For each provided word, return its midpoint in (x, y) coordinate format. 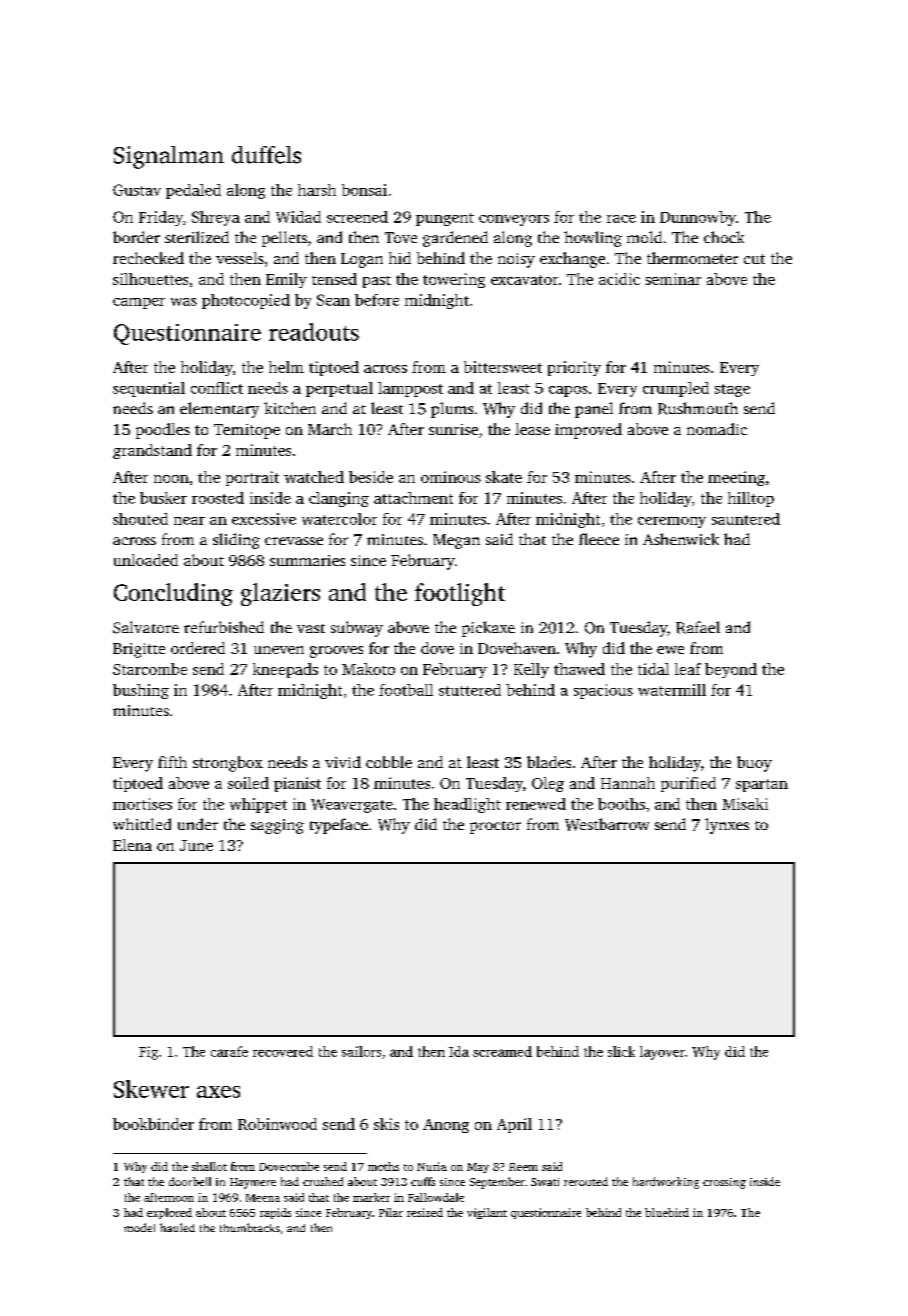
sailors (361, 1051)
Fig (148, 1053)
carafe (229, 1051)
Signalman (169, 157)
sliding (236, 541)
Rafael (698, 627)
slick (621, 1051)
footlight (460, 594)
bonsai (364, 190)
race (621, 219)
